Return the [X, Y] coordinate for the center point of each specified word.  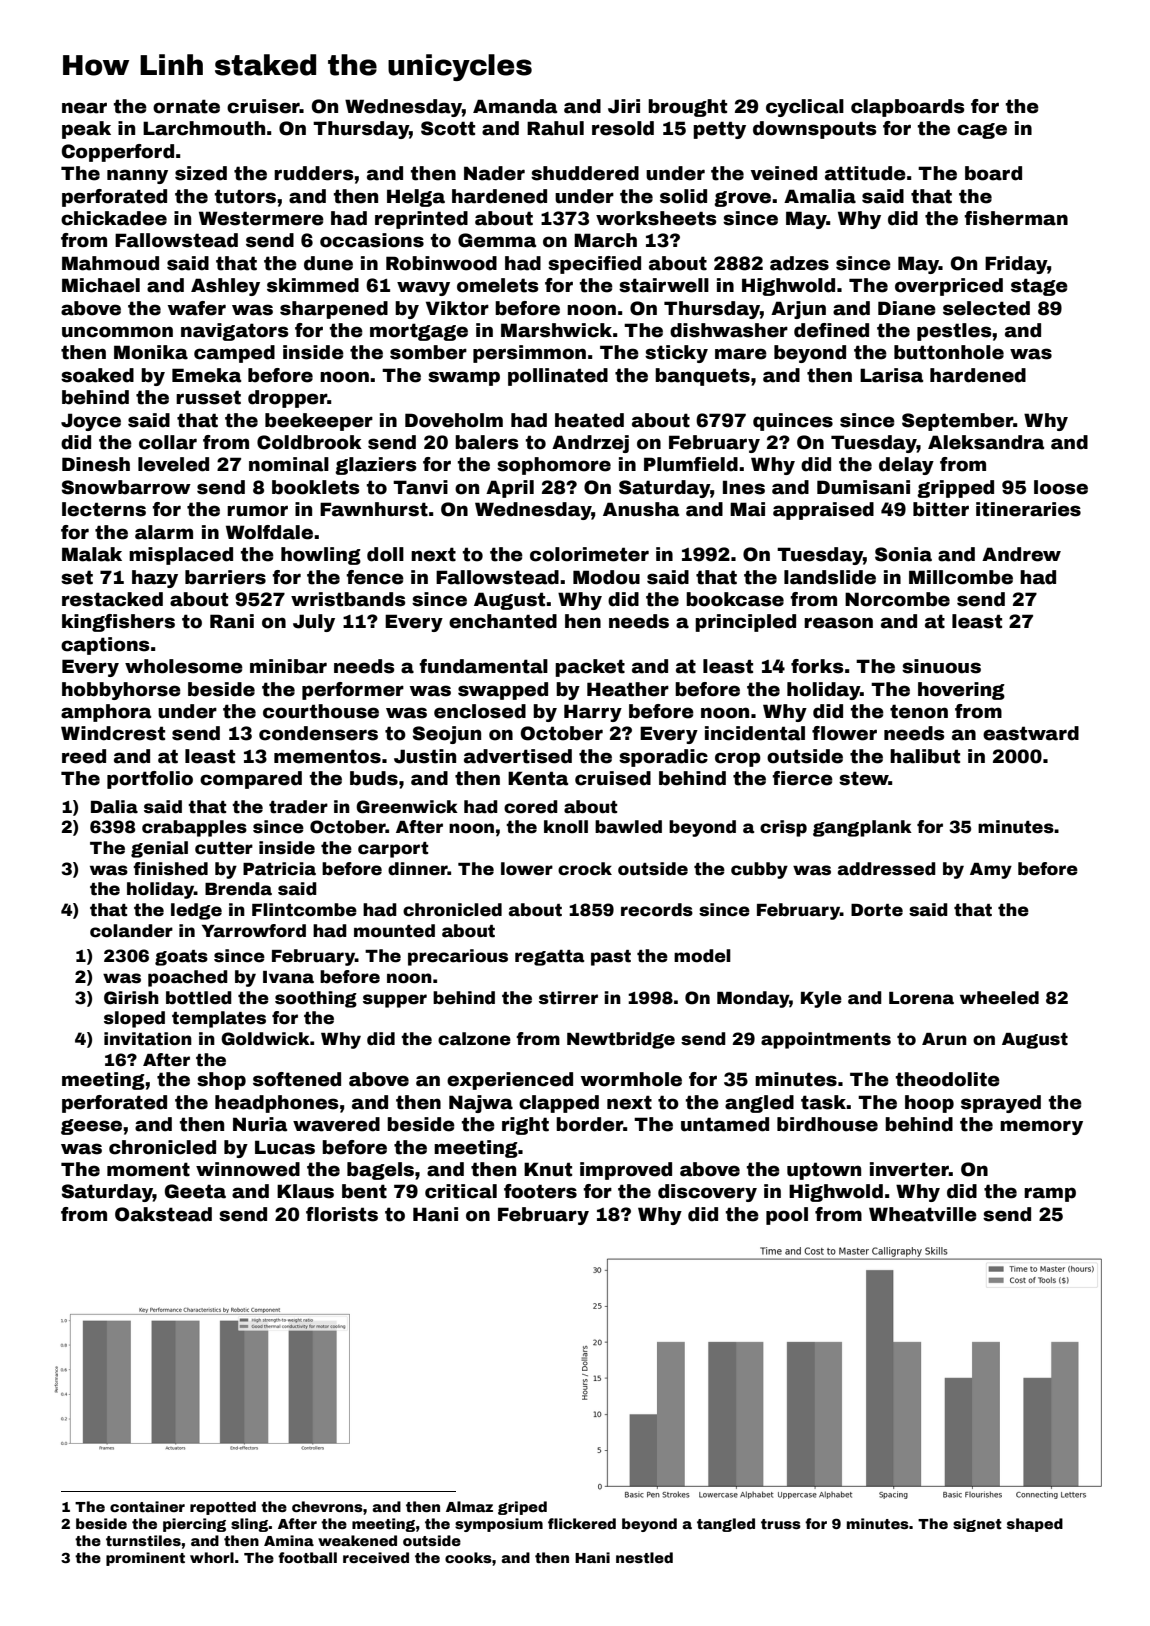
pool [787, 1216]
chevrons [327, 1506]
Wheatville [923, 1214]
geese [91, 1127]
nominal [289, 464]
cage [982, 131]
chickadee [114, 218]
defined [831, 330]
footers [540, 1191]
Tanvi [420, 487]
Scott [448, 128]
